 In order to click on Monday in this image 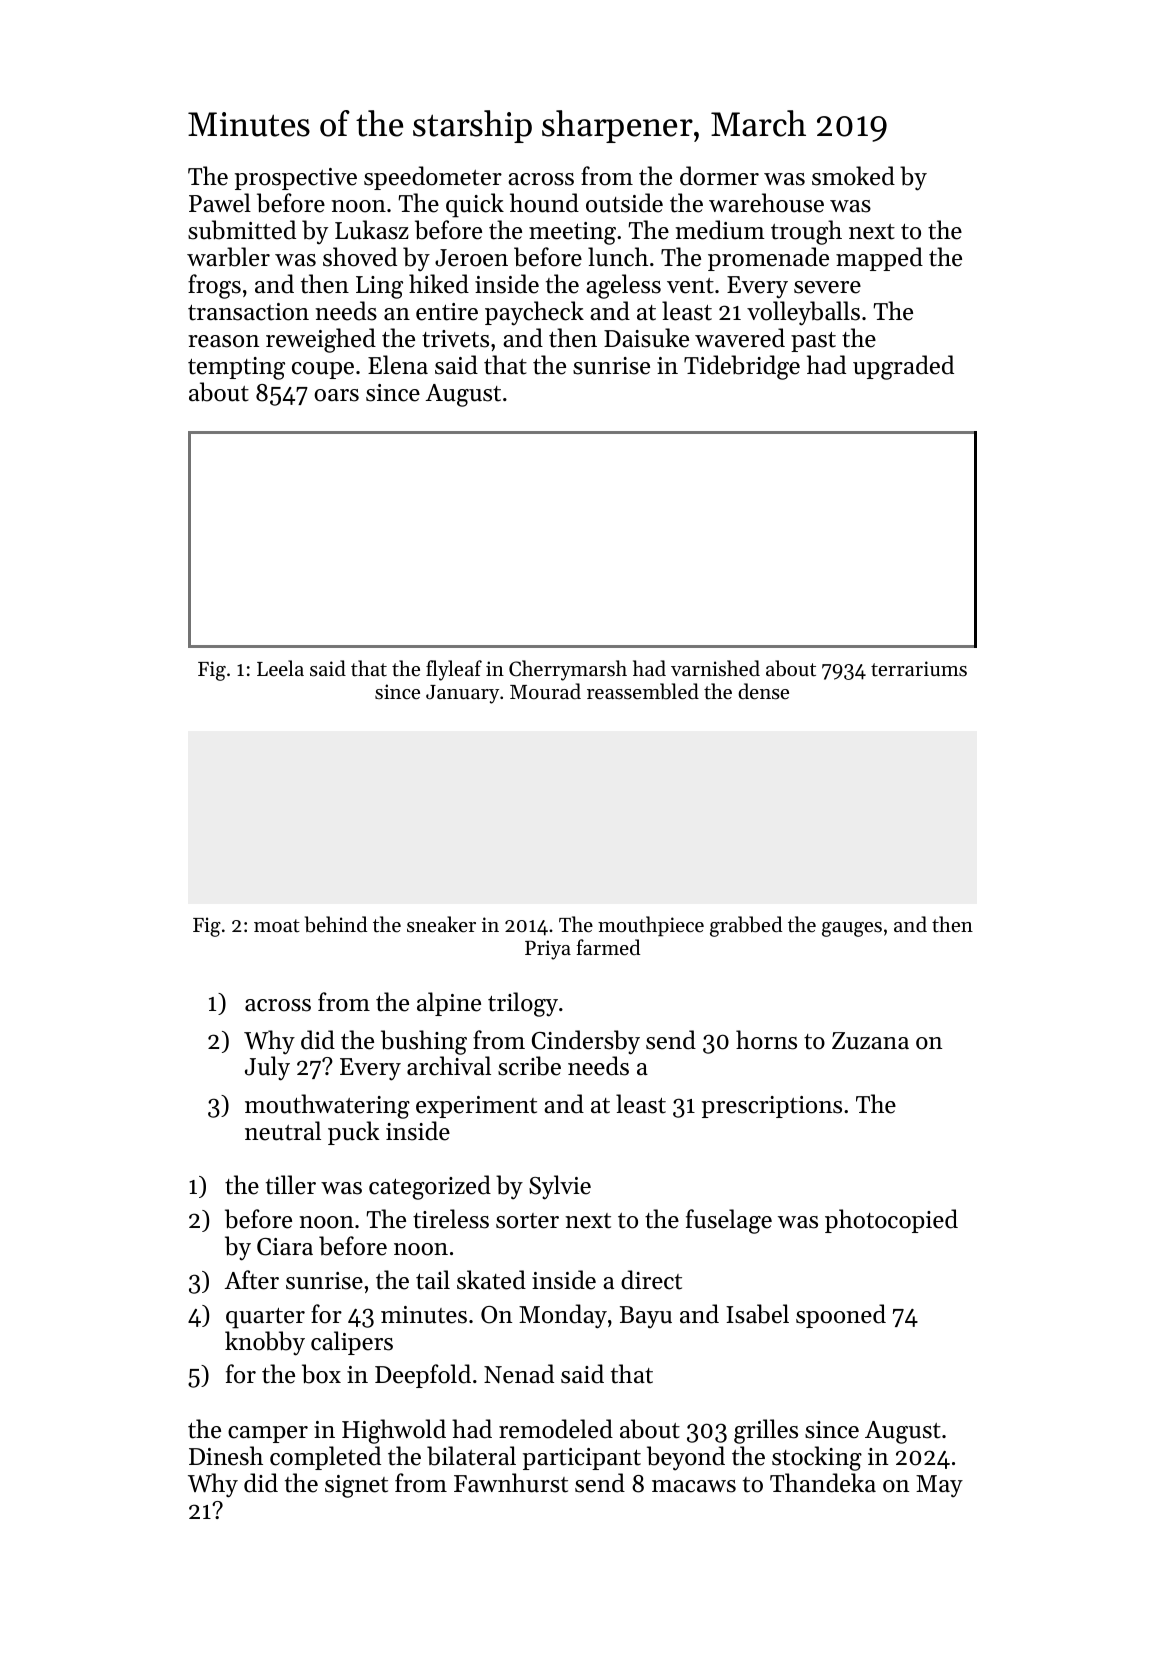, I will do `click(563, 1316)`.
